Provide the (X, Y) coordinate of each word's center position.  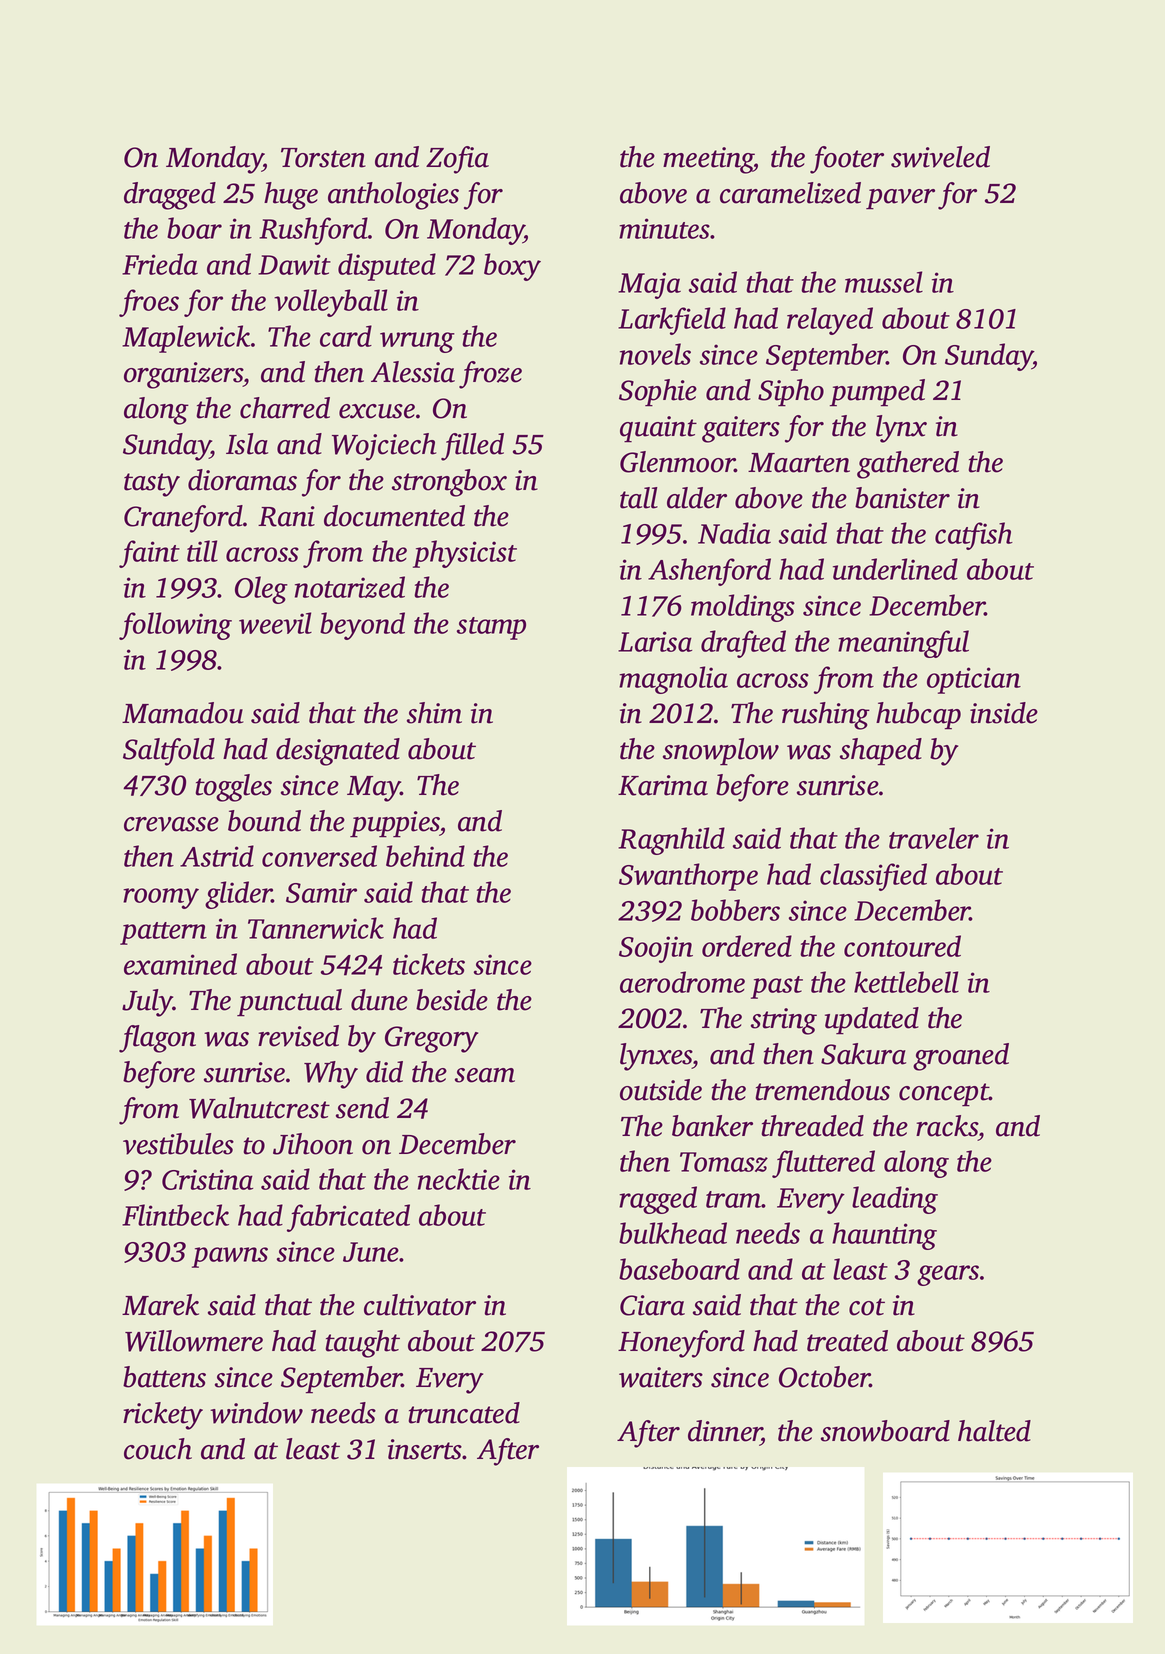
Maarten (799, 463)
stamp (491, 628)
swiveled (940, 157)
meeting (708, 160)
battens (164, 1377)
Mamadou (183, 713)
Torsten (323, 158)
